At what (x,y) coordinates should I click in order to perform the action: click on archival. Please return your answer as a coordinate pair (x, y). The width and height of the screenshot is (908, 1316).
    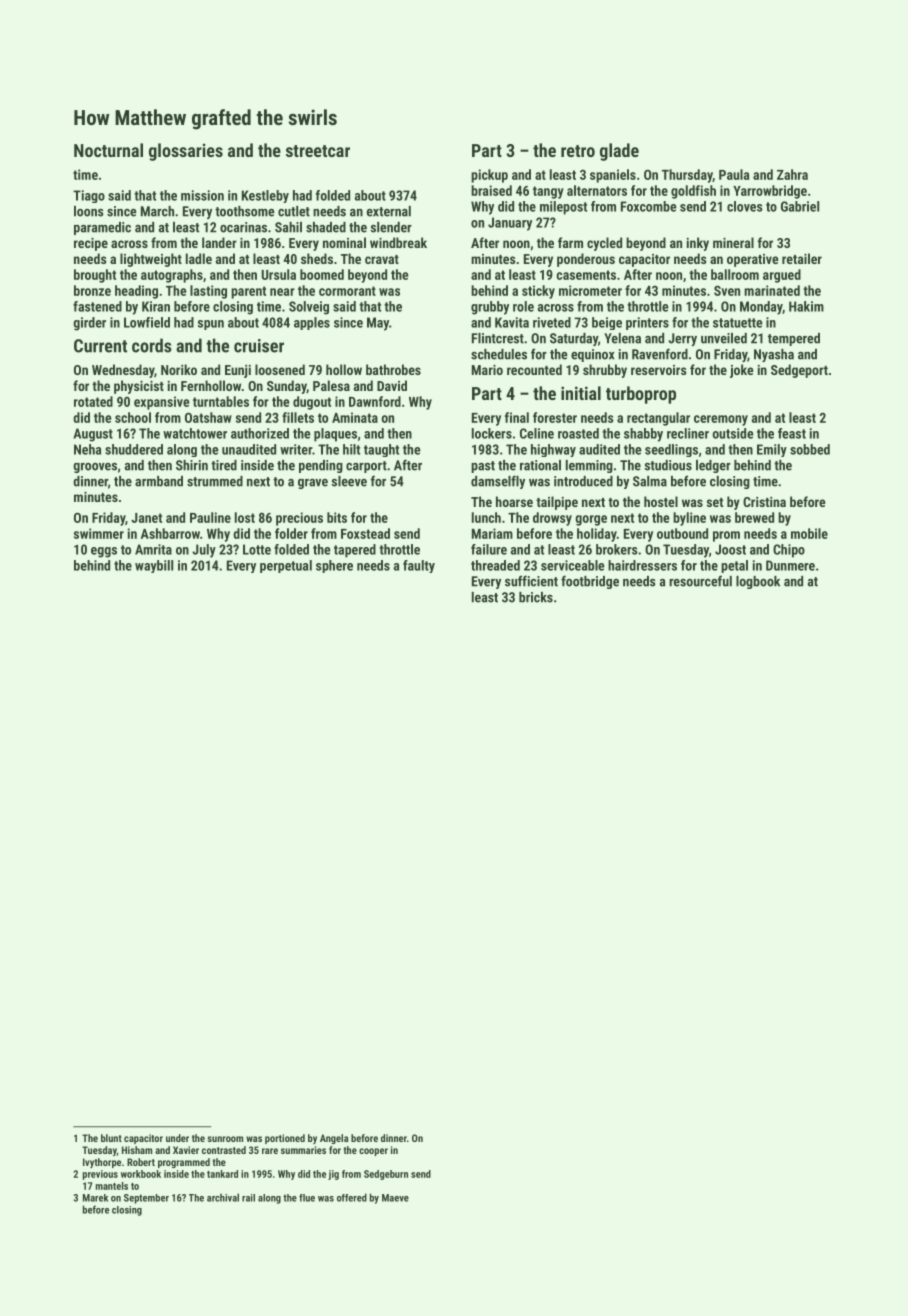
    Looking at the image, I should click on (223, 1197).
